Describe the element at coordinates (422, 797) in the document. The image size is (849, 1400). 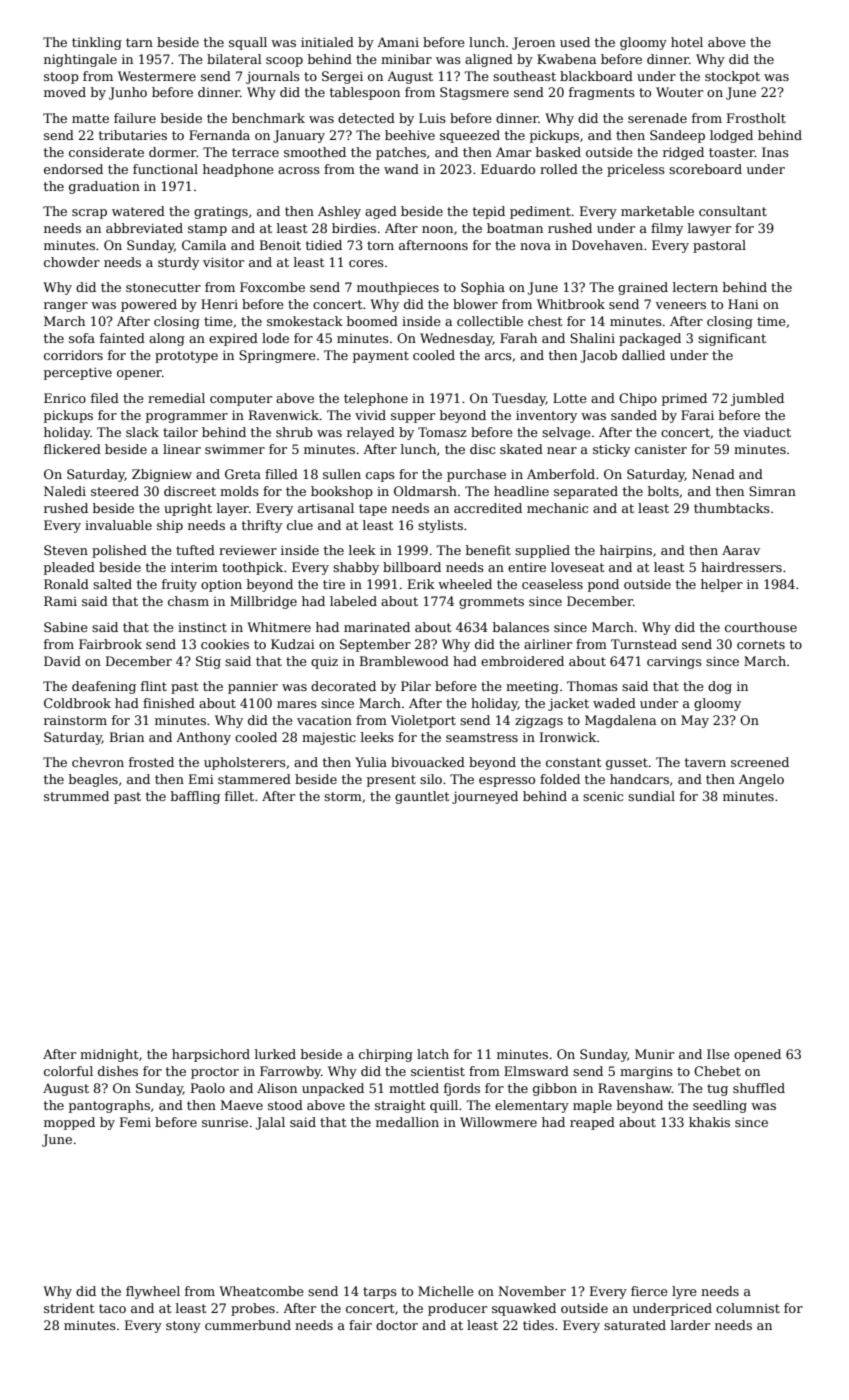
I see `gauntlet` at that location.
